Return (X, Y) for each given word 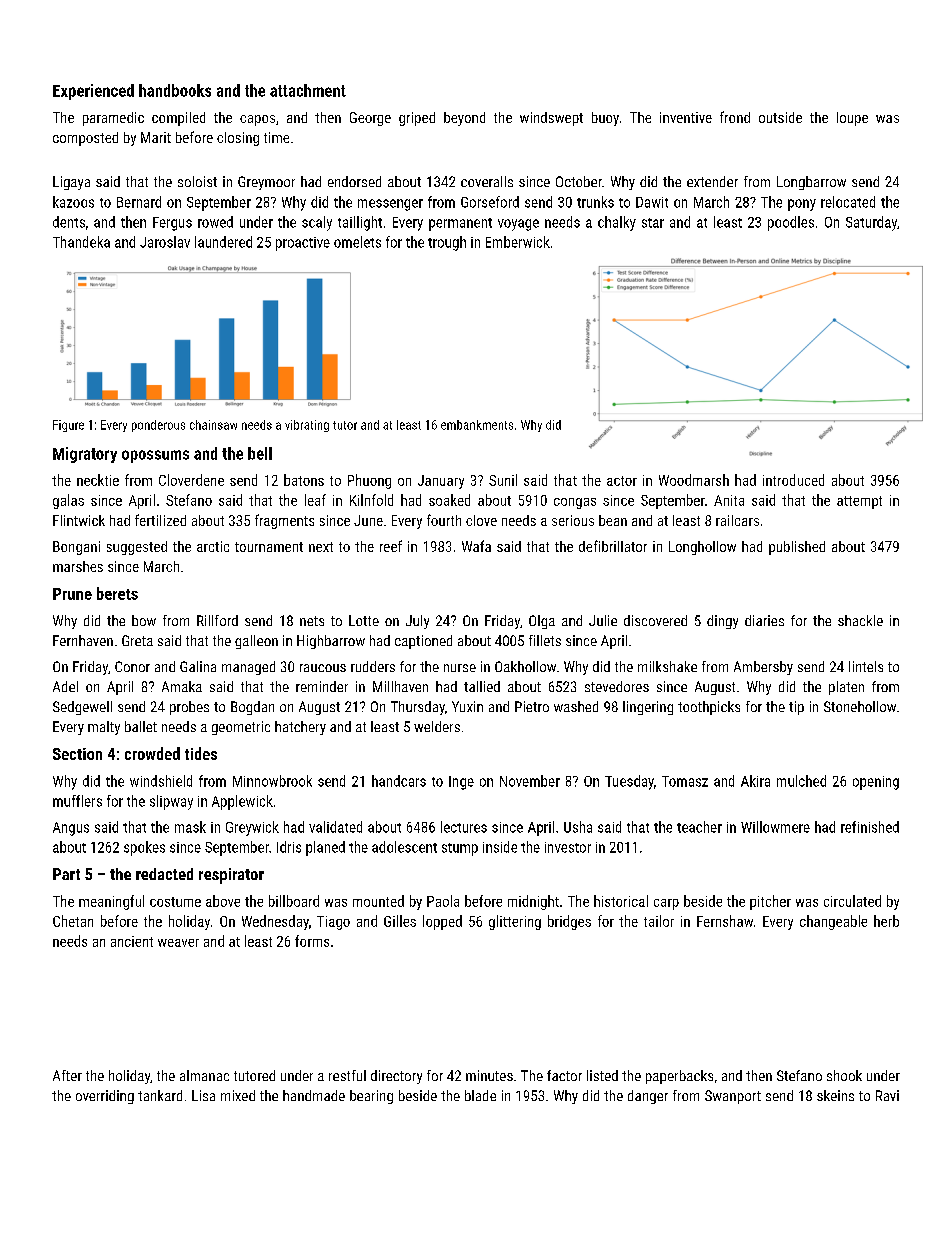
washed (576, 706)
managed (248, 668)
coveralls (487, 181)
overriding (105, 1097)
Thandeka (81, 242)
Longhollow (702, 548)
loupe (852, 119)
